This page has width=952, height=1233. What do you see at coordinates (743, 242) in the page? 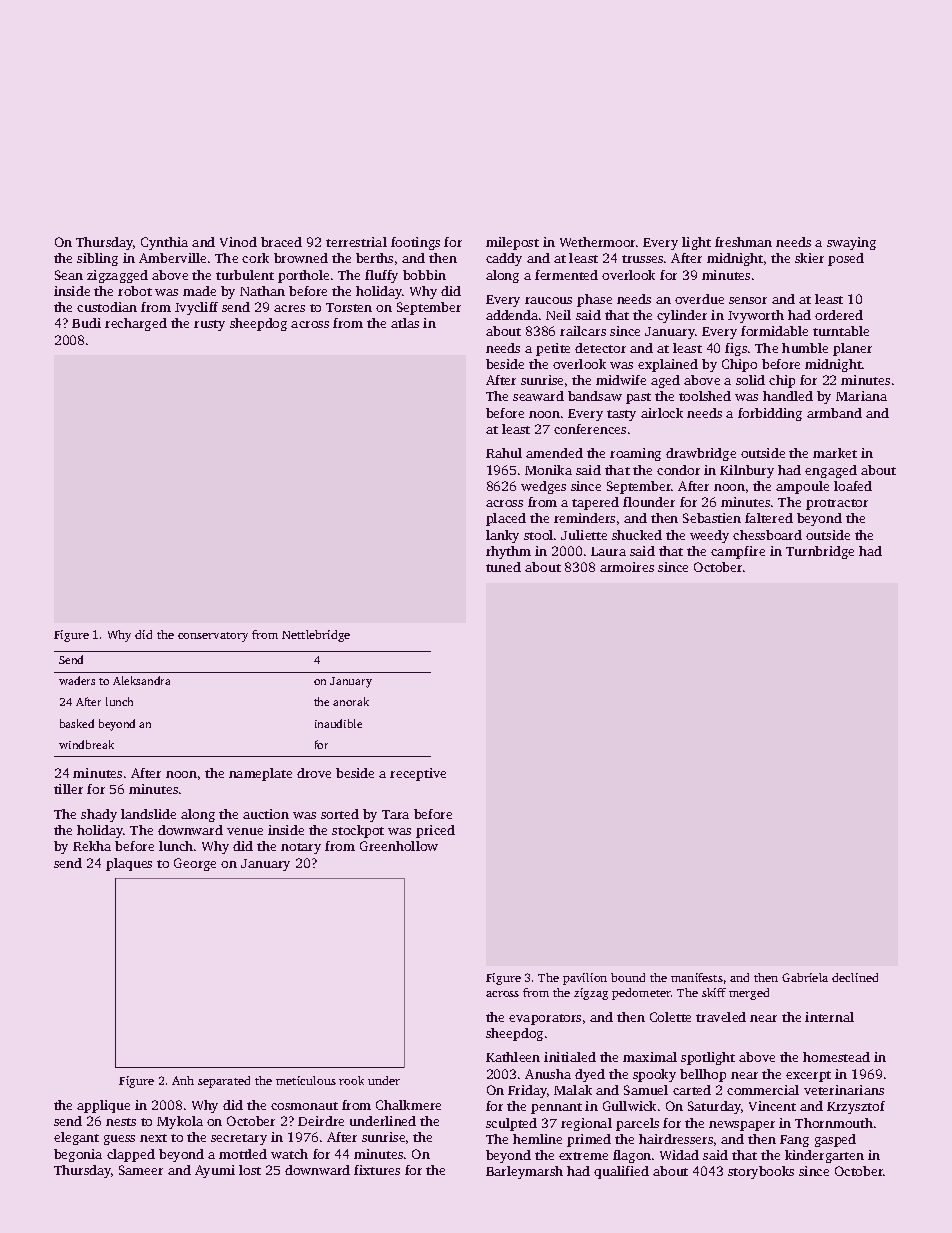
I see `freshman` at bounding box center [743, 242].
